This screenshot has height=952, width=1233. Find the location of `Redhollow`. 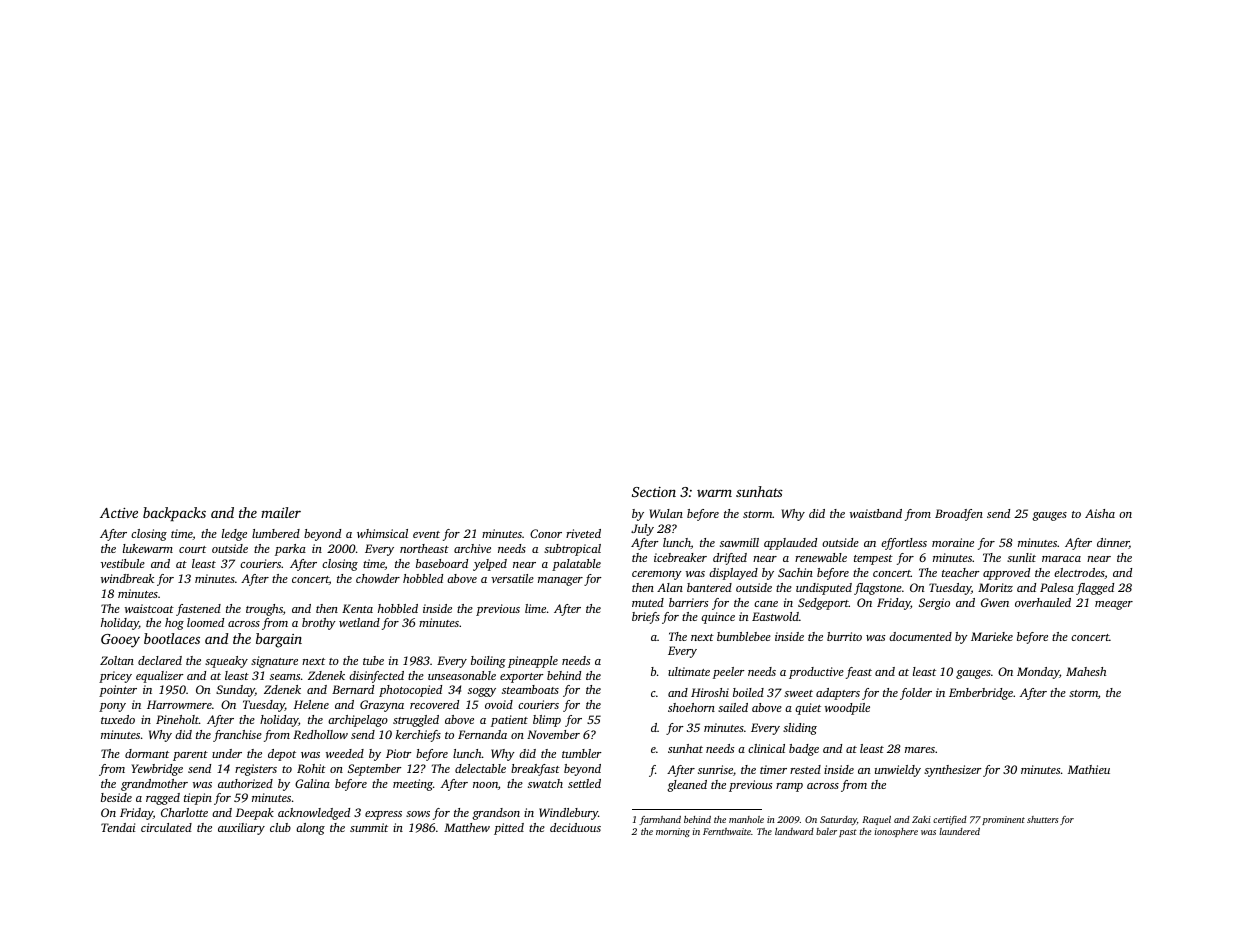

Redhollow is located at coordinates (320, 734).
